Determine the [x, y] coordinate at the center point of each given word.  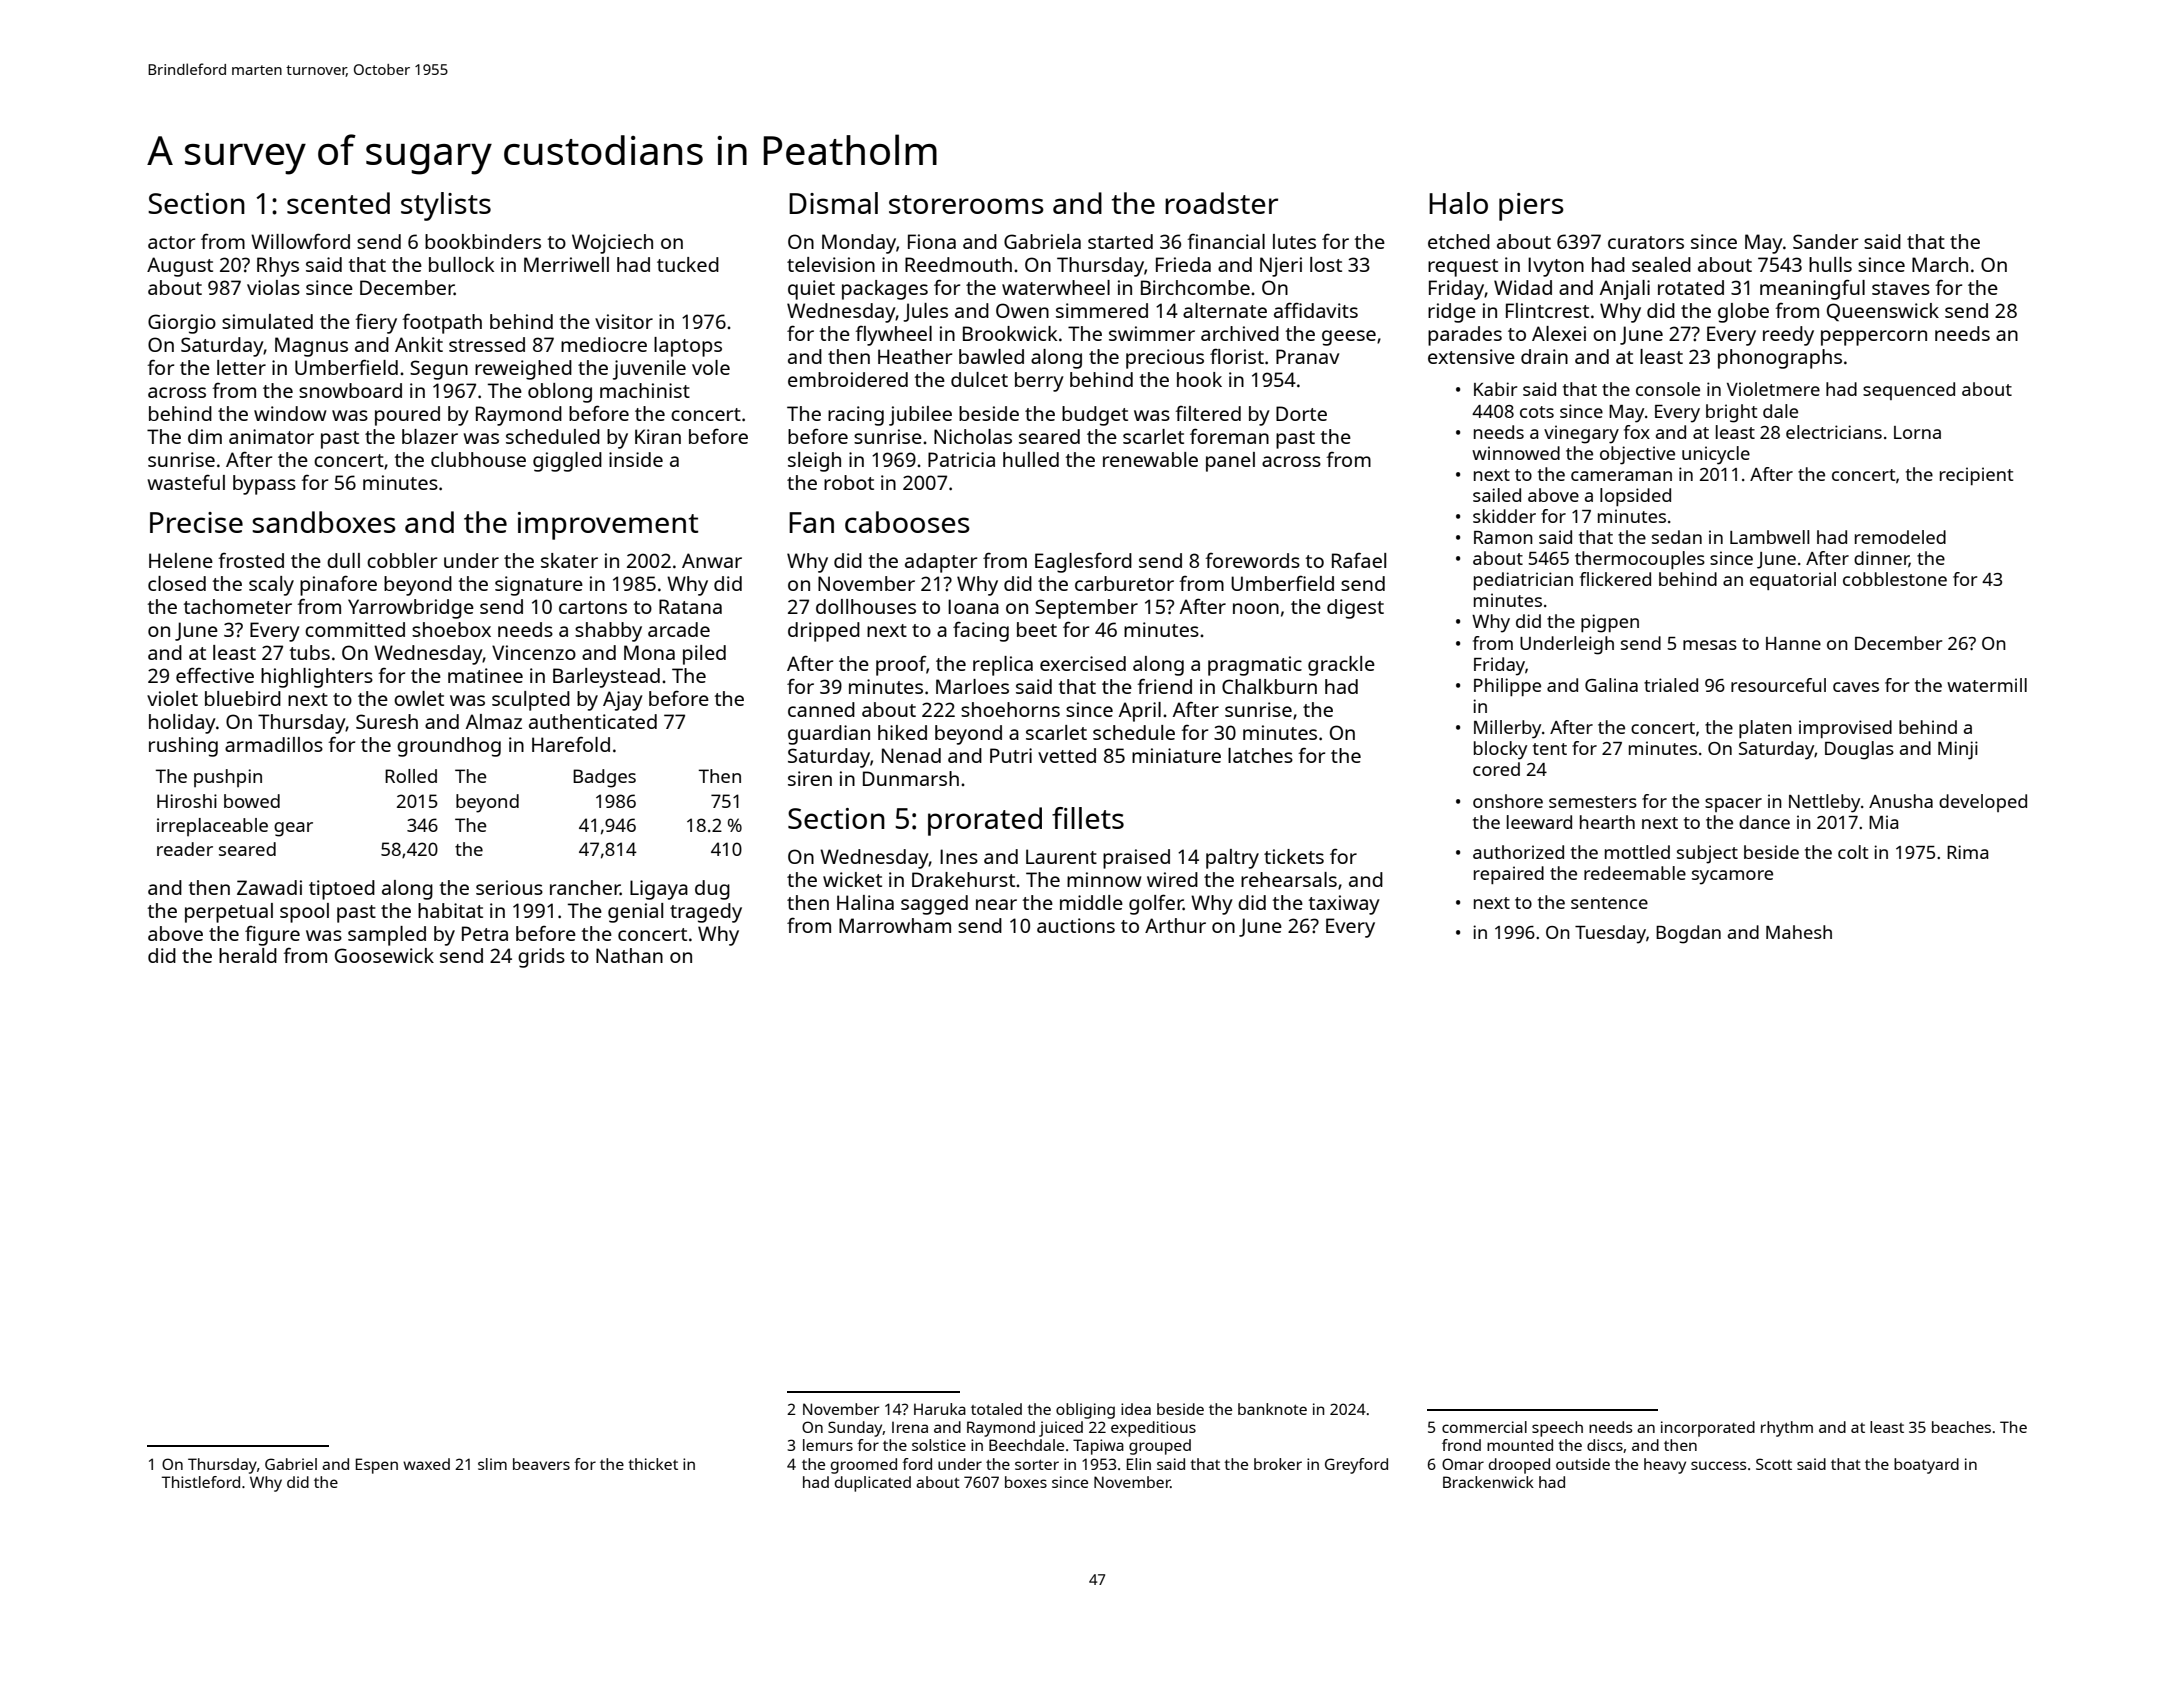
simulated [267, 321]
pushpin [228, 778]
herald [248, 955]
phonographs [1780, 359]
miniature [1176, 755]
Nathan [629, 955]
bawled [991, 356]
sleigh [814, 462]
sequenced [1909, 391]
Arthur [1175, 925]
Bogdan [1688, 934]
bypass [264, 485]
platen [1765, 729]
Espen [377, 1466]
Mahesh [1799, 932]
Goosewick [384, 955]
